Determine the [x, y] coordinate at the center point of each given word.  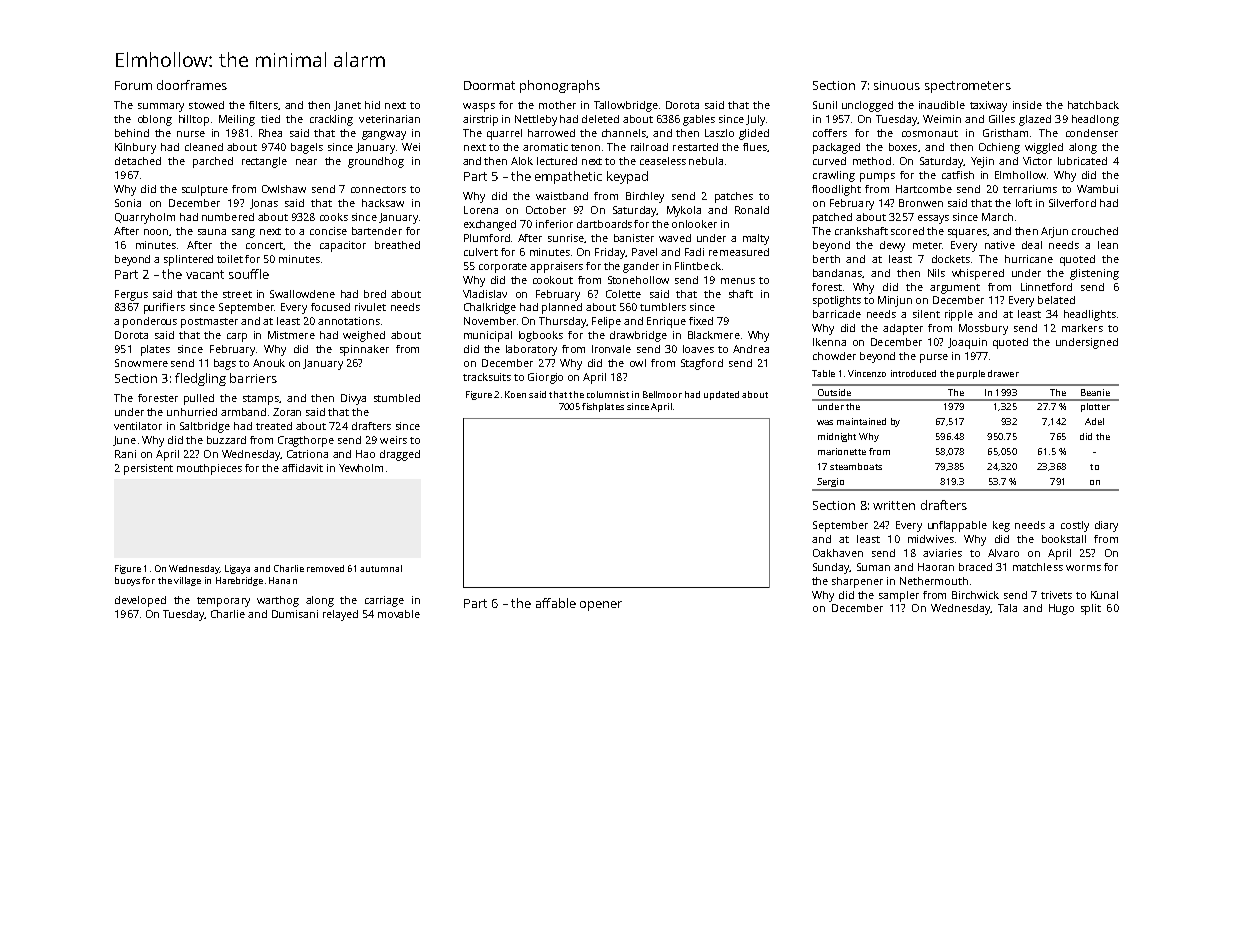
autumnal [381, 568]
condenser [1092, 133]
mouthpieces [209, 469]
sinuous [897, 85]
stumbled [397, 398]
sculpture [205, 190]
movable [399, 614]
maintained [861, 421]
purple [971, 374]
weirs [393, 440]
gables [699, 120]
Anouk [269, 363]
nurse [191, 134]
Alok [522, 161]
